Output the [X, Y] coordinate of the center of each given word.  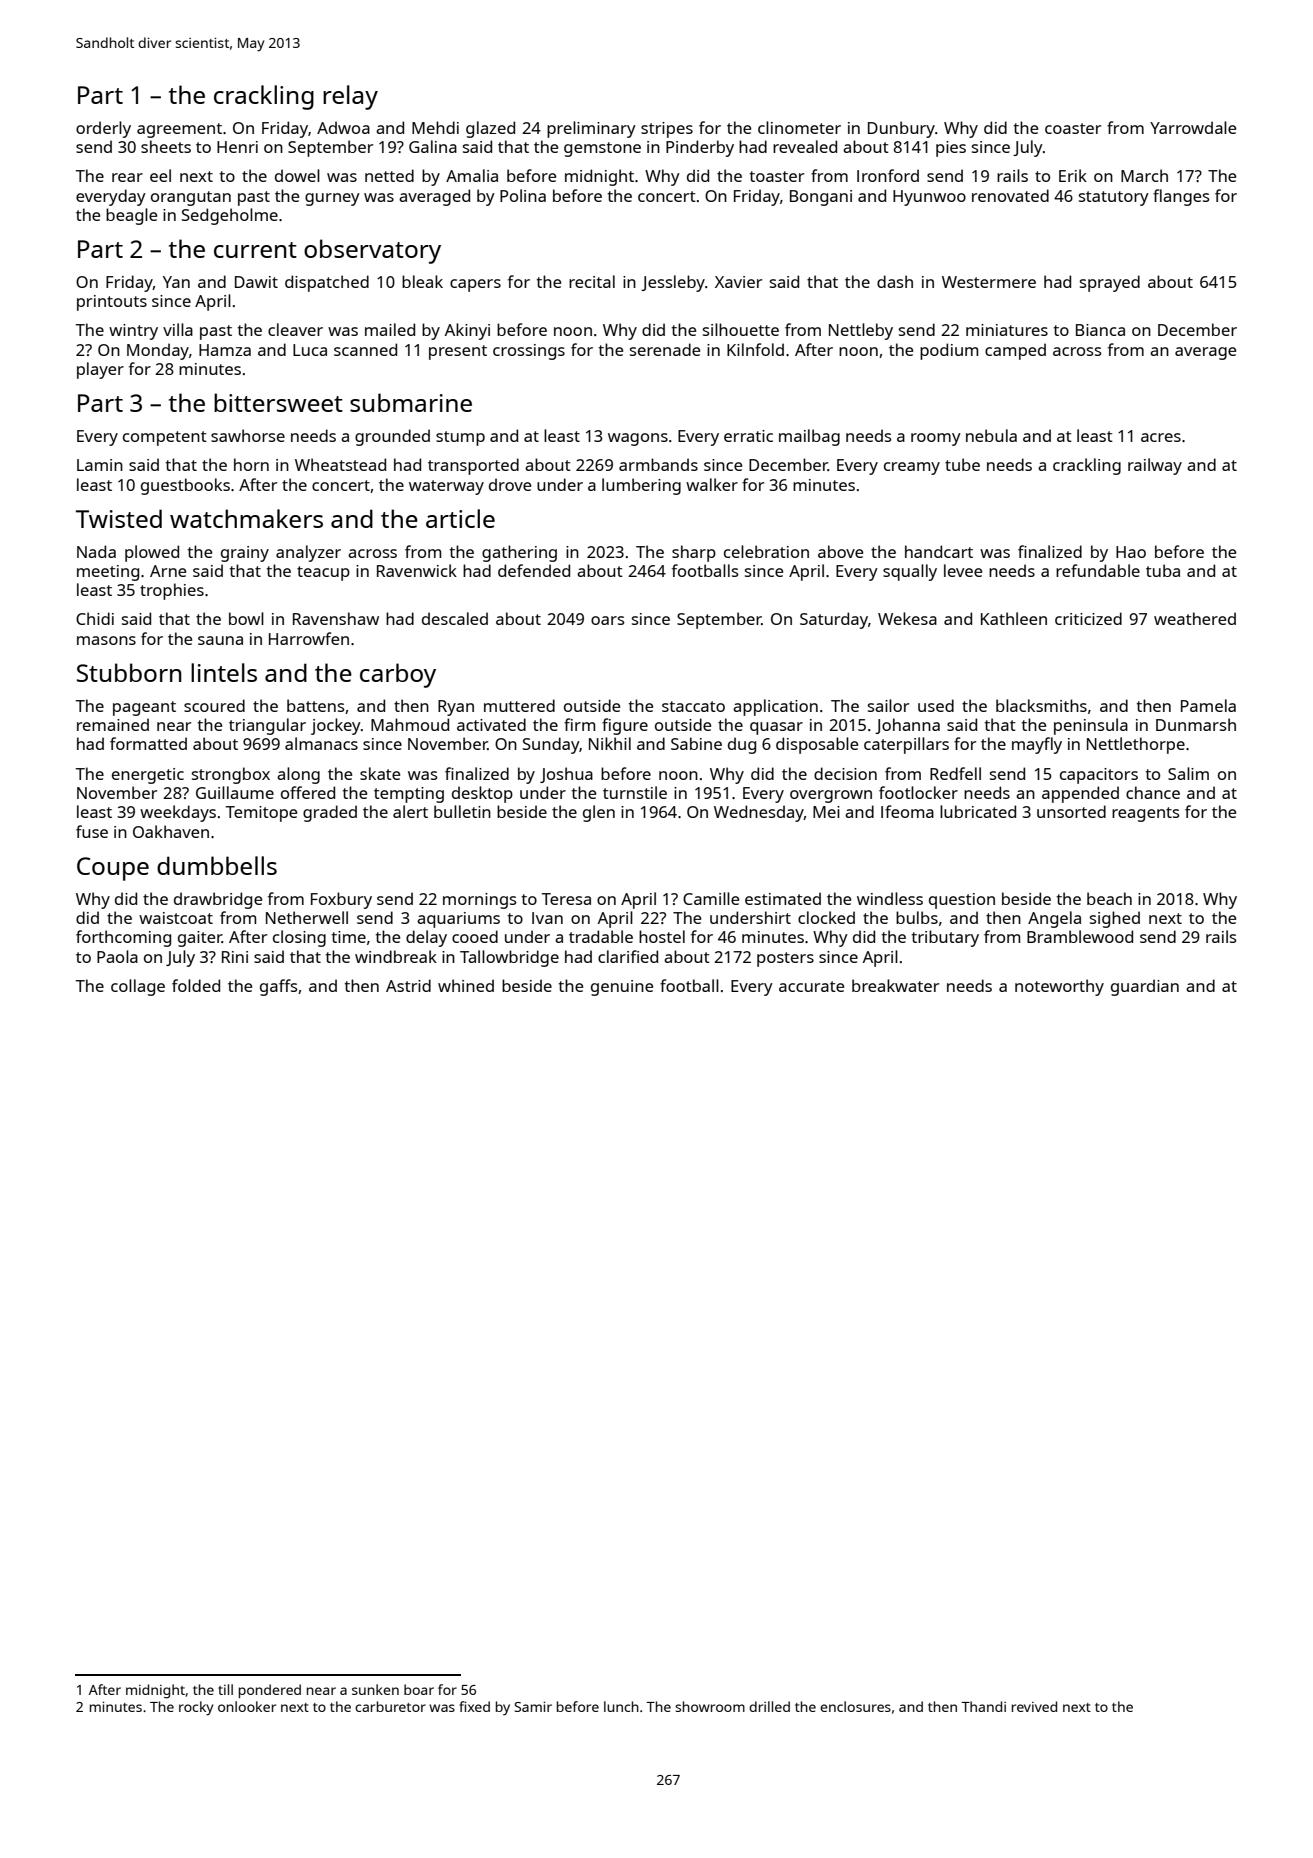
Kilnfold [755, 349]
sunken [375, 1689]
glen [599, 813]
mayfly [1037, 745]
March [1144, 175]
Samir [533, 1707]
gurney [332, 199]
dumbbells [217, 865]
